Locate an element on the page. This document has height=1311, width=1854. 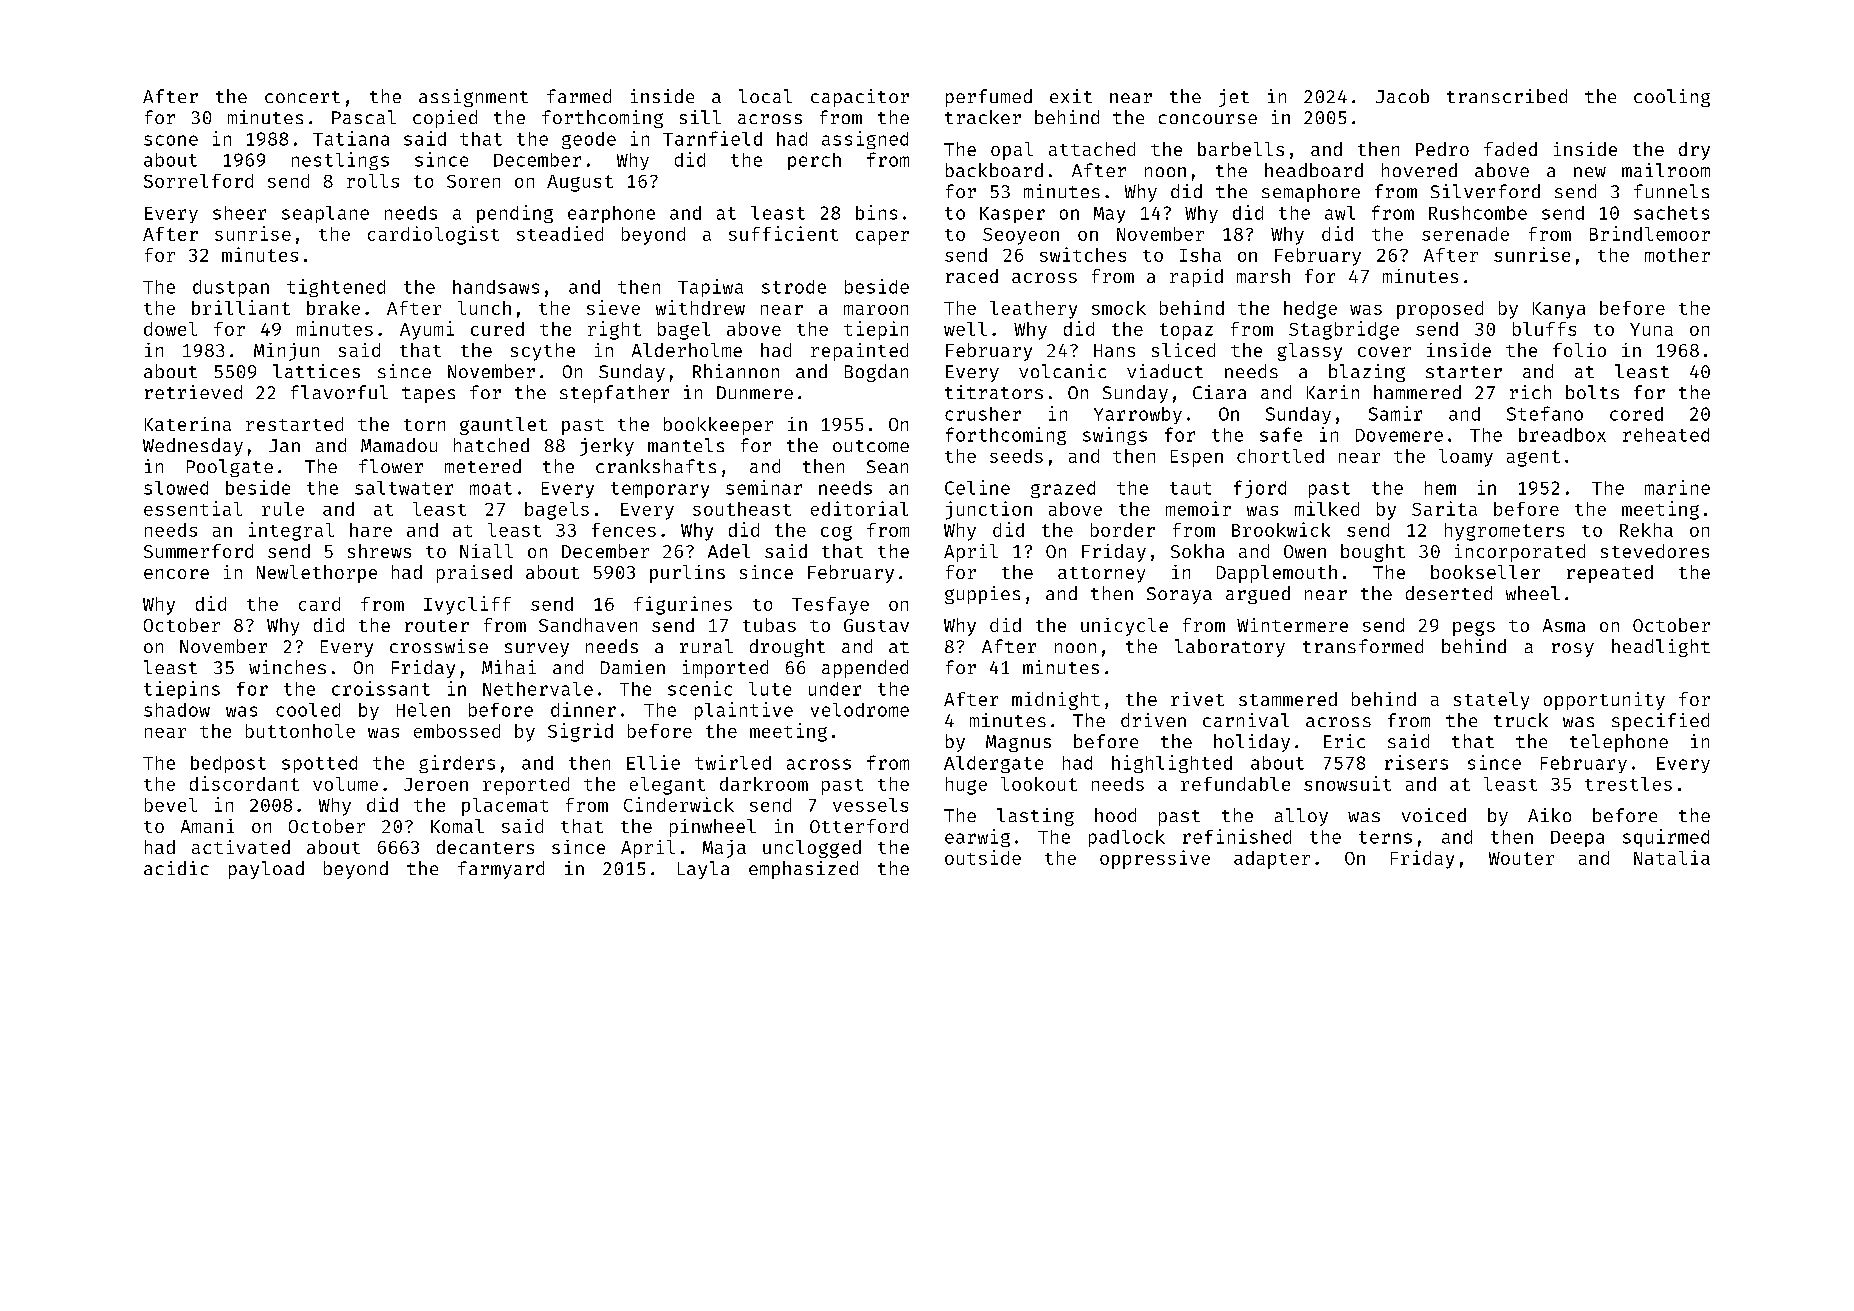
router is located at coordinates (437, 626).
